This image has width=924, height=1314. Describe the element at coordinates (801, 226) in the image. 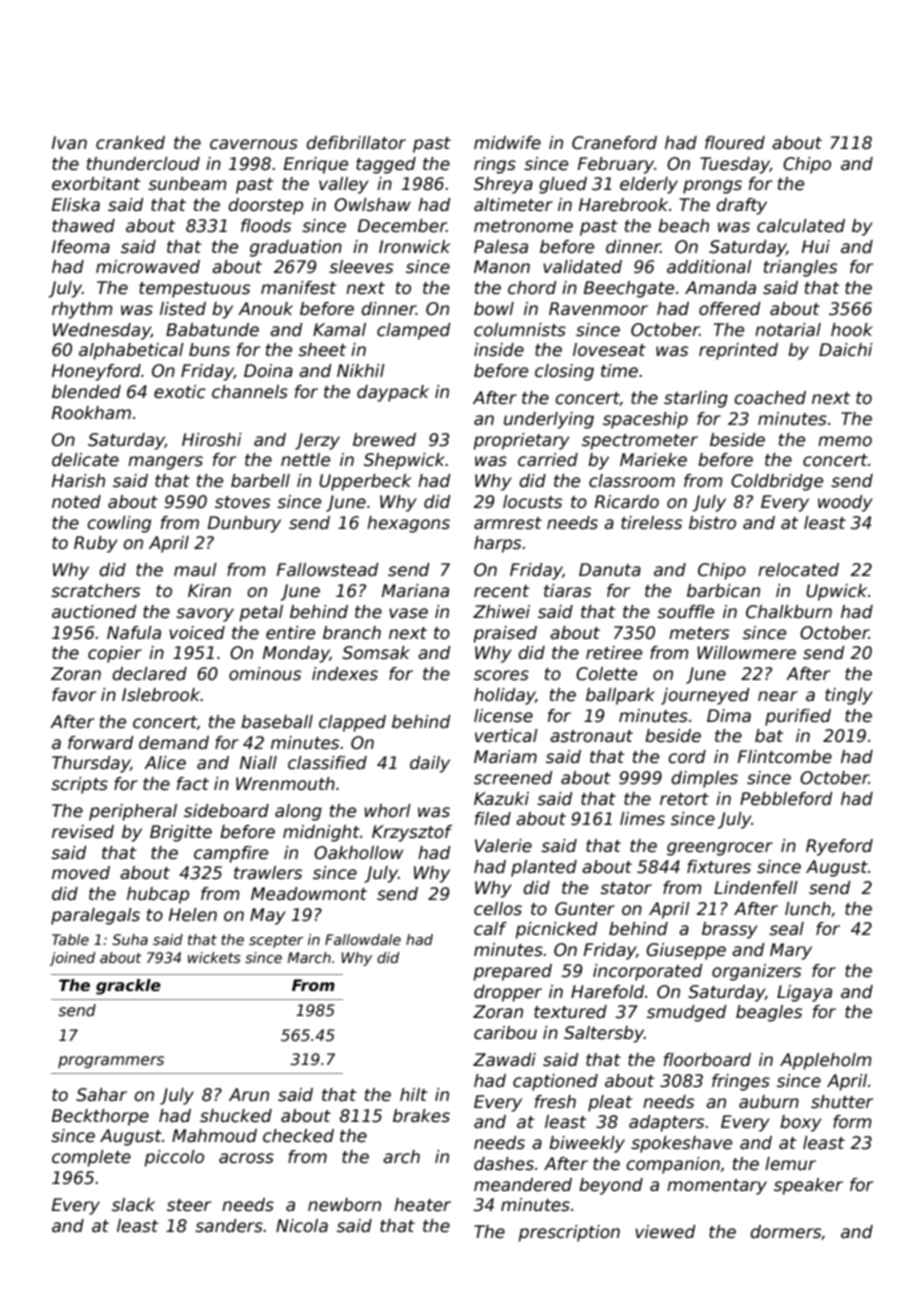

I see `calculated` at that location.
